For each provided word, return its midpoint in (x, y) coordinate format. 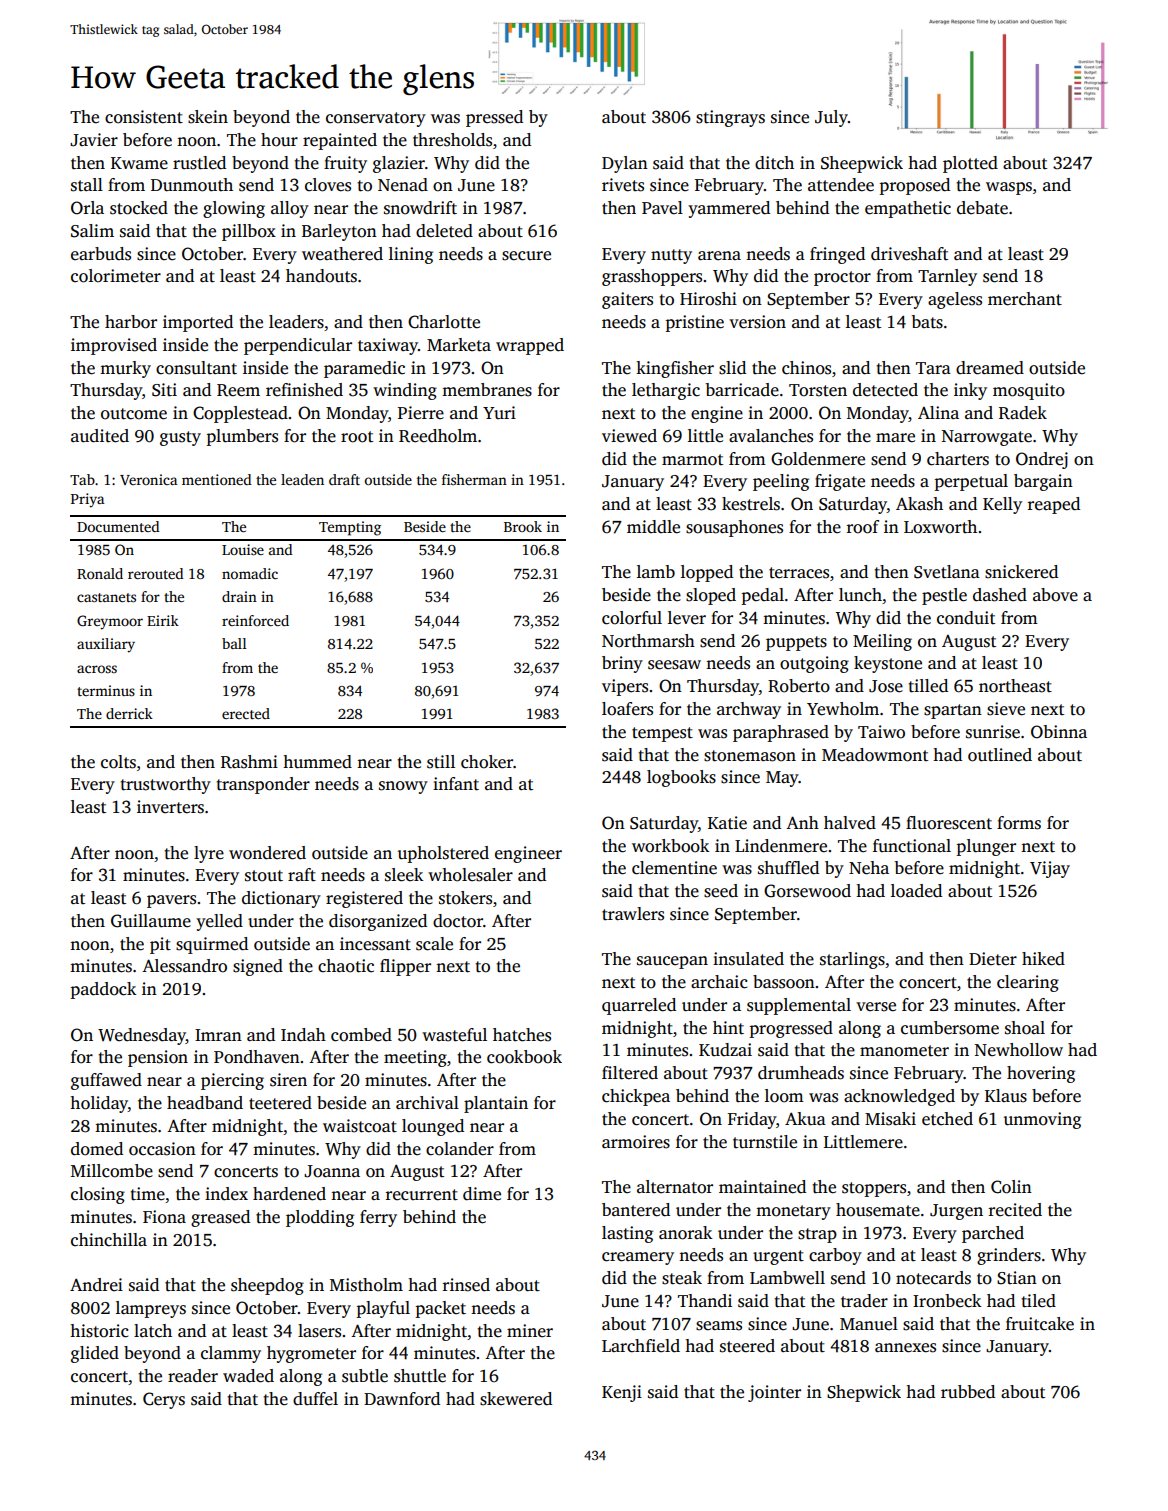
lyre (209, 854)
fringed (837, 255)
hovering (1041, 1074)
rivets (623, 185)
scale (434, 944)
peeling (781, 482)
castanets (106, 597)
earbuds (101, 254)
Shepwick (864, 1393)
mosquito (1029, 391)
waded (248, 1376)
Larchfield (641, 1346)
